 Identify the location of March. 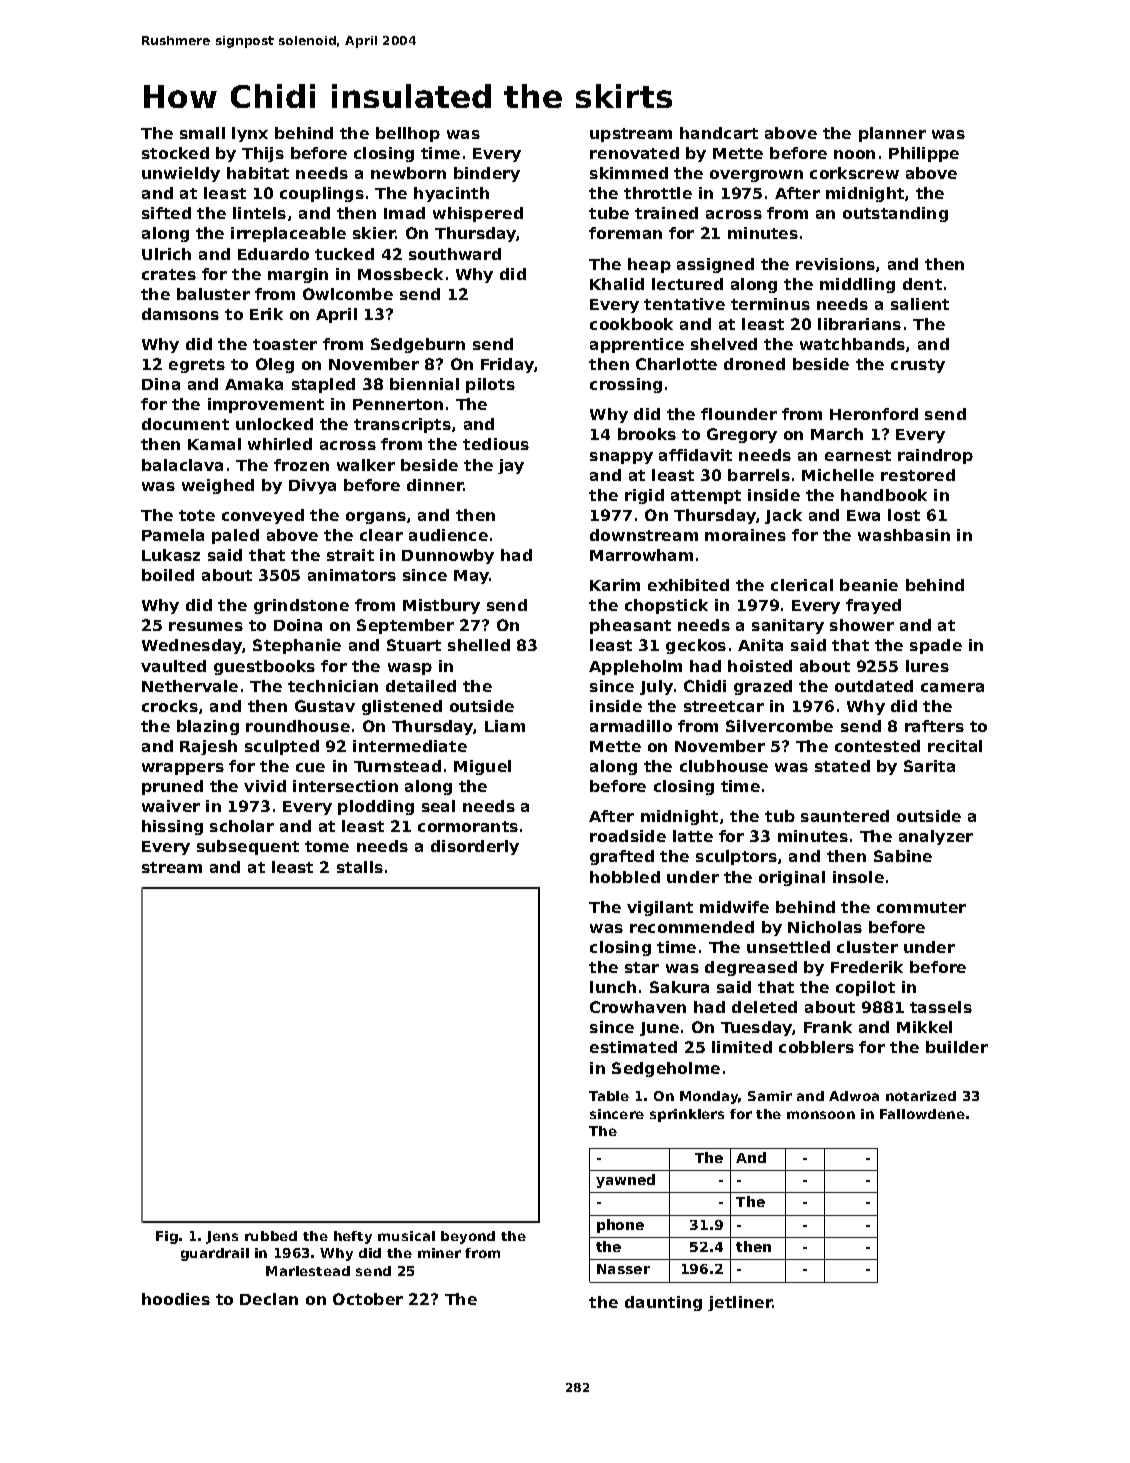
(837, 434).
